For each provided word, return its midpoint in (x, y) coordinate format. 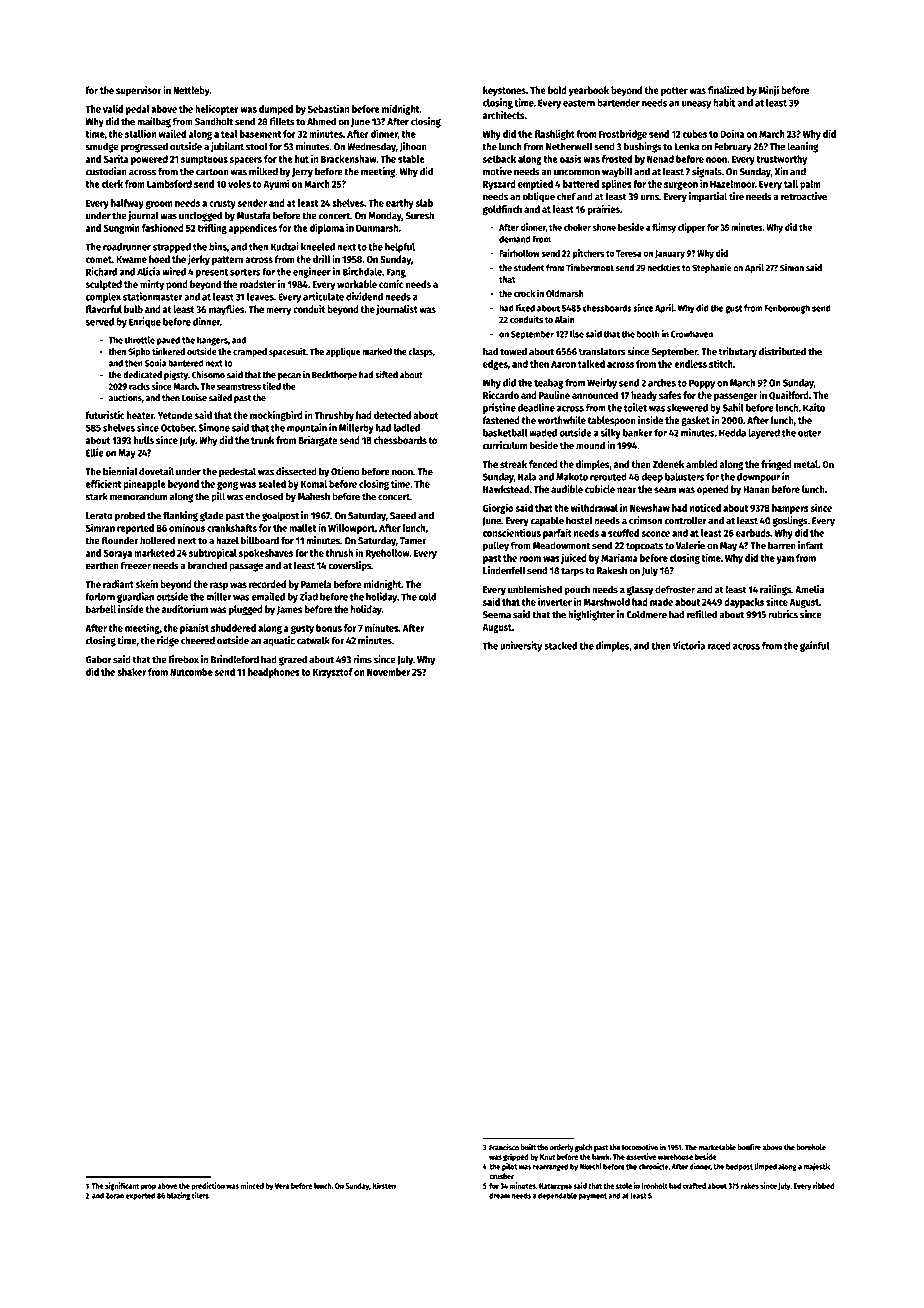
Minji (769, 91)
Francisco (504, 1147)
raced (719, 646)
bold (557, 90)
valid (113, 108)
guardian (135, 597)
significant (122, 1186)
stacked (560, 646)
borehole (811, 1147)
